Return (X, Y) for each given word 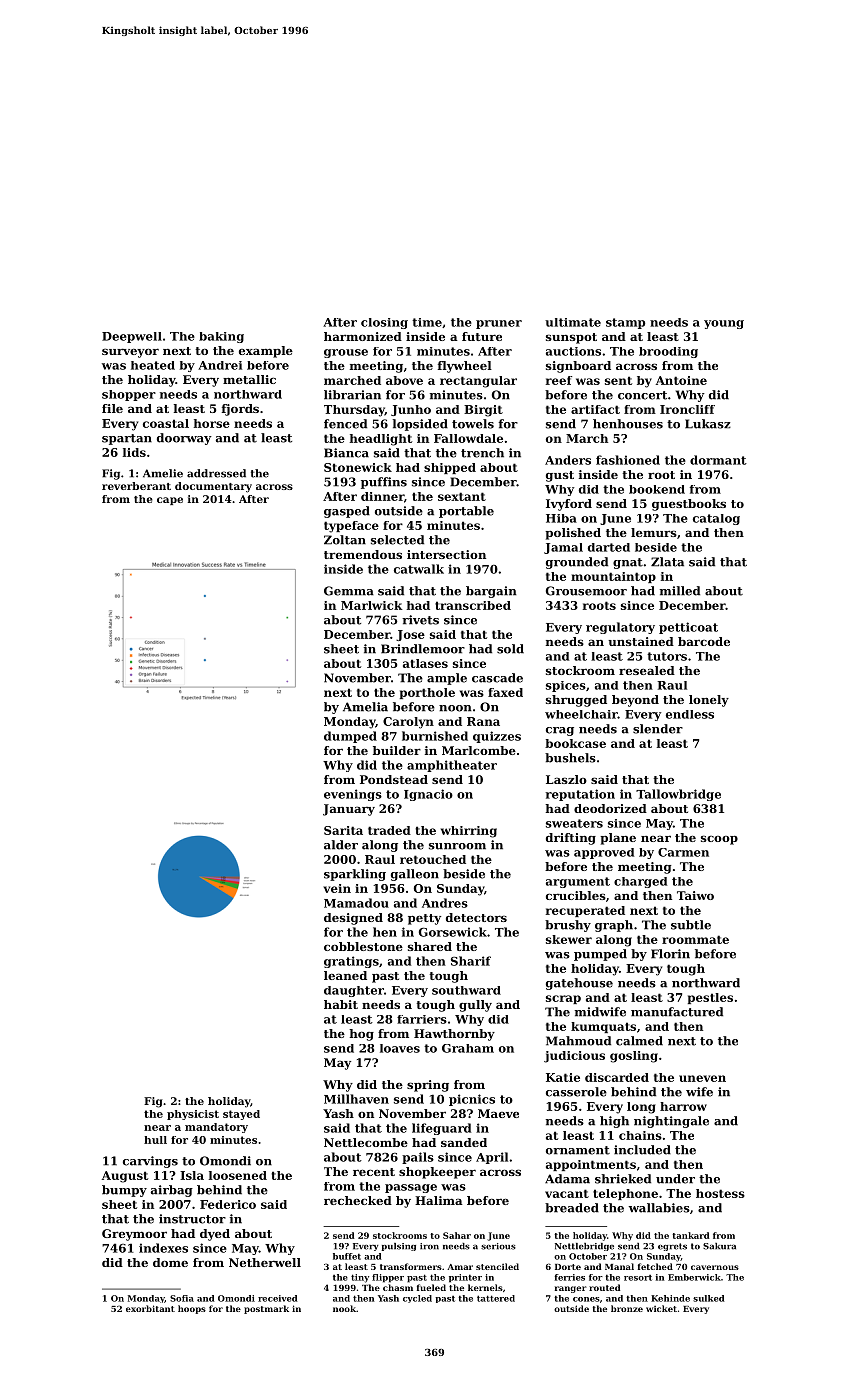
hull (155, 1140)
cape (170, 501)
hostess (720, 1193)
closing (384, 323)
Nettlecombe (366, 1142)
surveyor (130, 353)
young (724, 324)
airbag (172, 1191)
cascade (497, 678)
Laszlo (566, 779)
